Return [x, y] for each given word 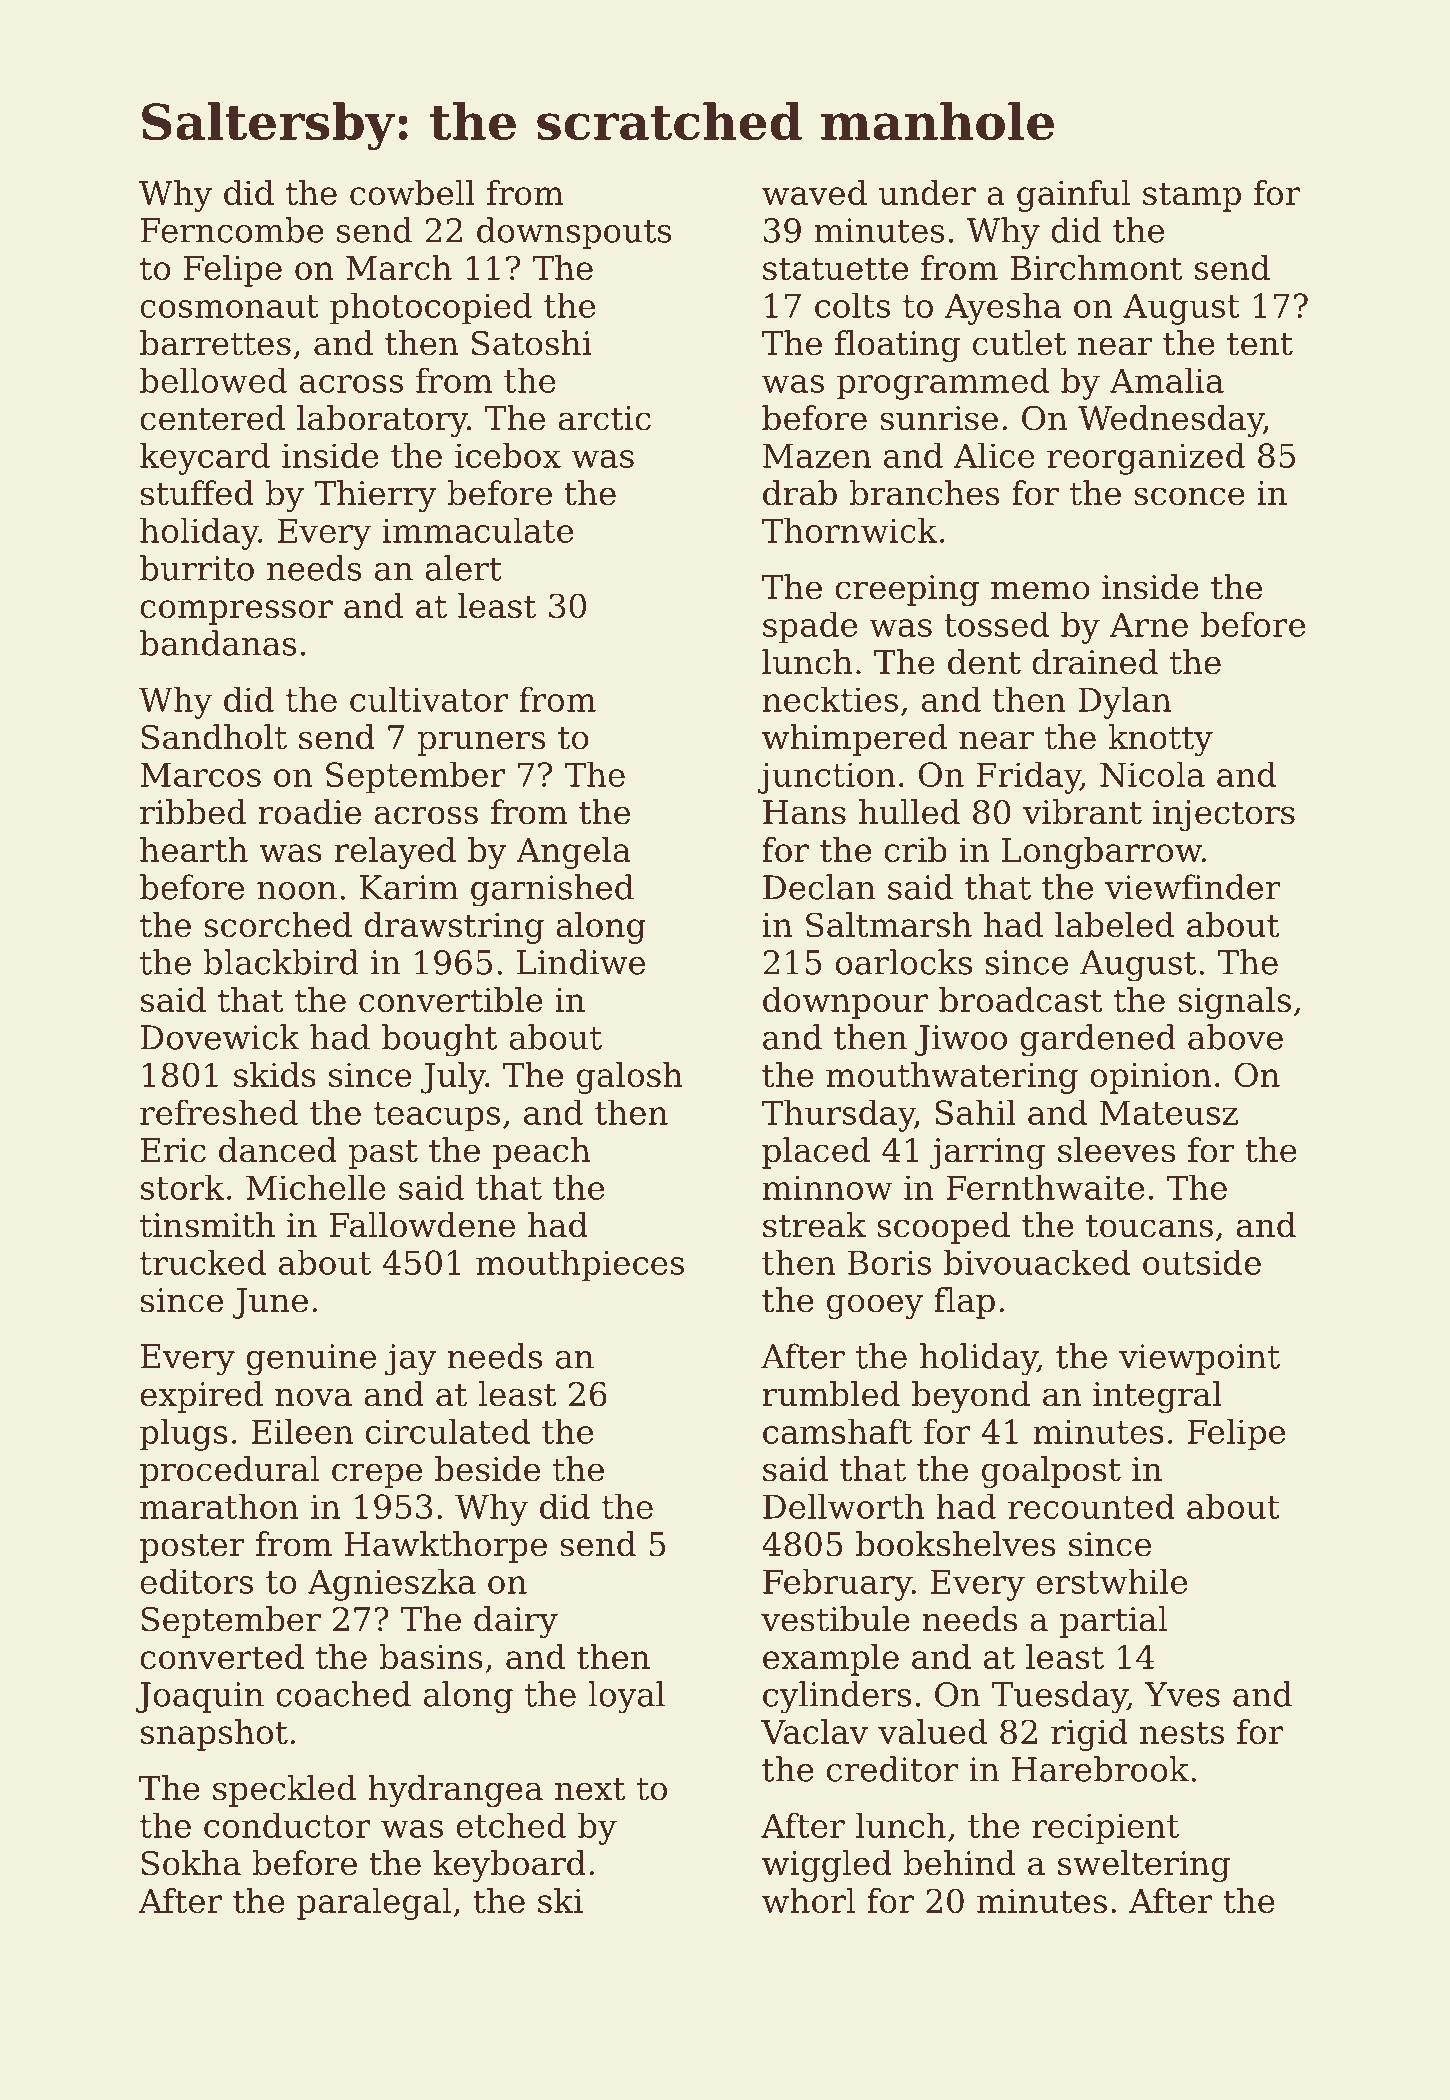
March [399, 267]
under [927, 192]
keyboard [509, 1866]
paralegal [374, 1904]
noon [297, 891]
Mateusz [1169, 1112]
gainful [1073, 196]
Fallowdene [422, 1225]
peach [541, 1153]
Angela [573, 853]
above [1235, 1037]
